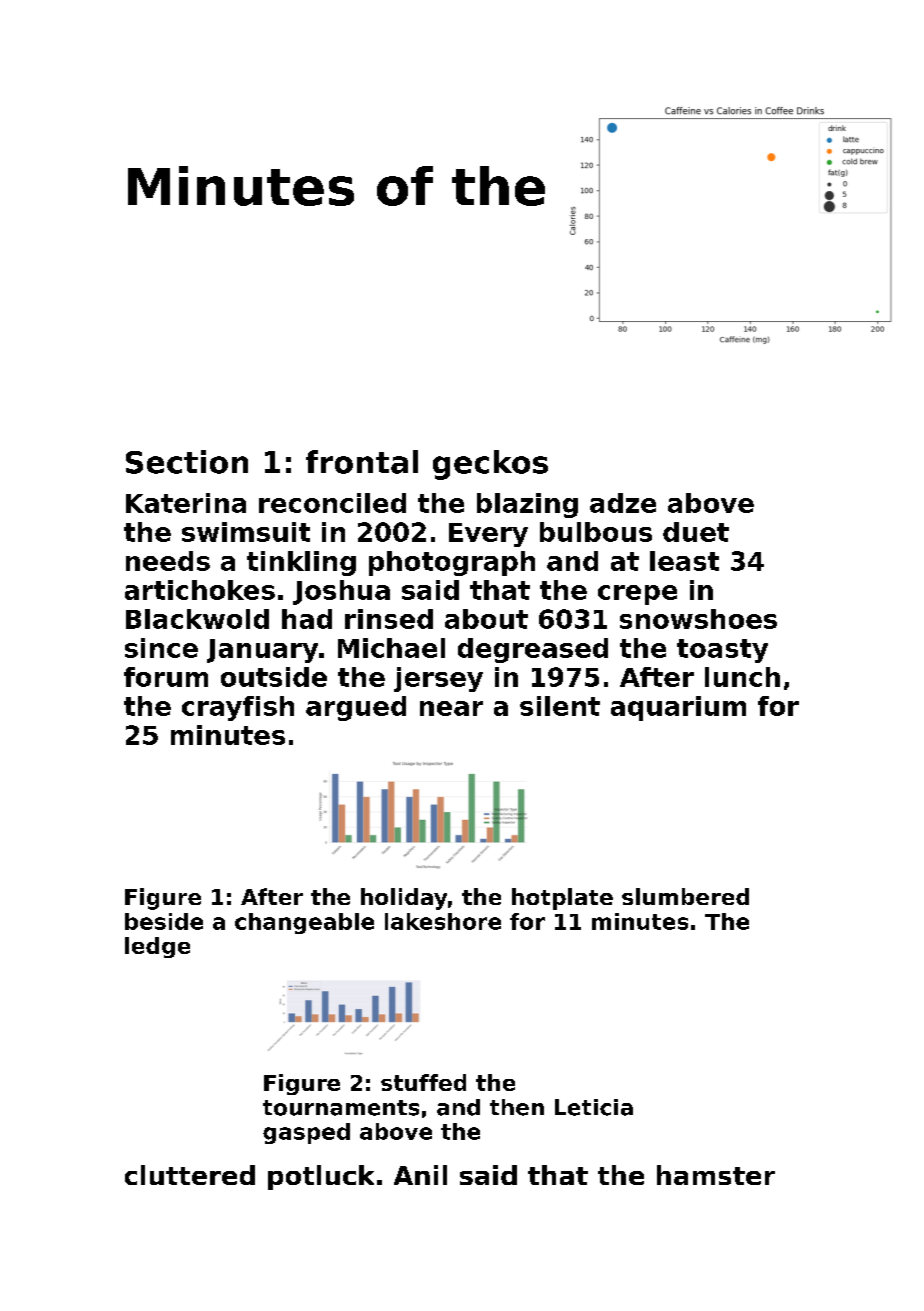 The height and width of the screenshot is (1311, 924). What do you see at coordinates (356, 708) in the screenshot?
I see `argued` at bounding box center [356, 708].
